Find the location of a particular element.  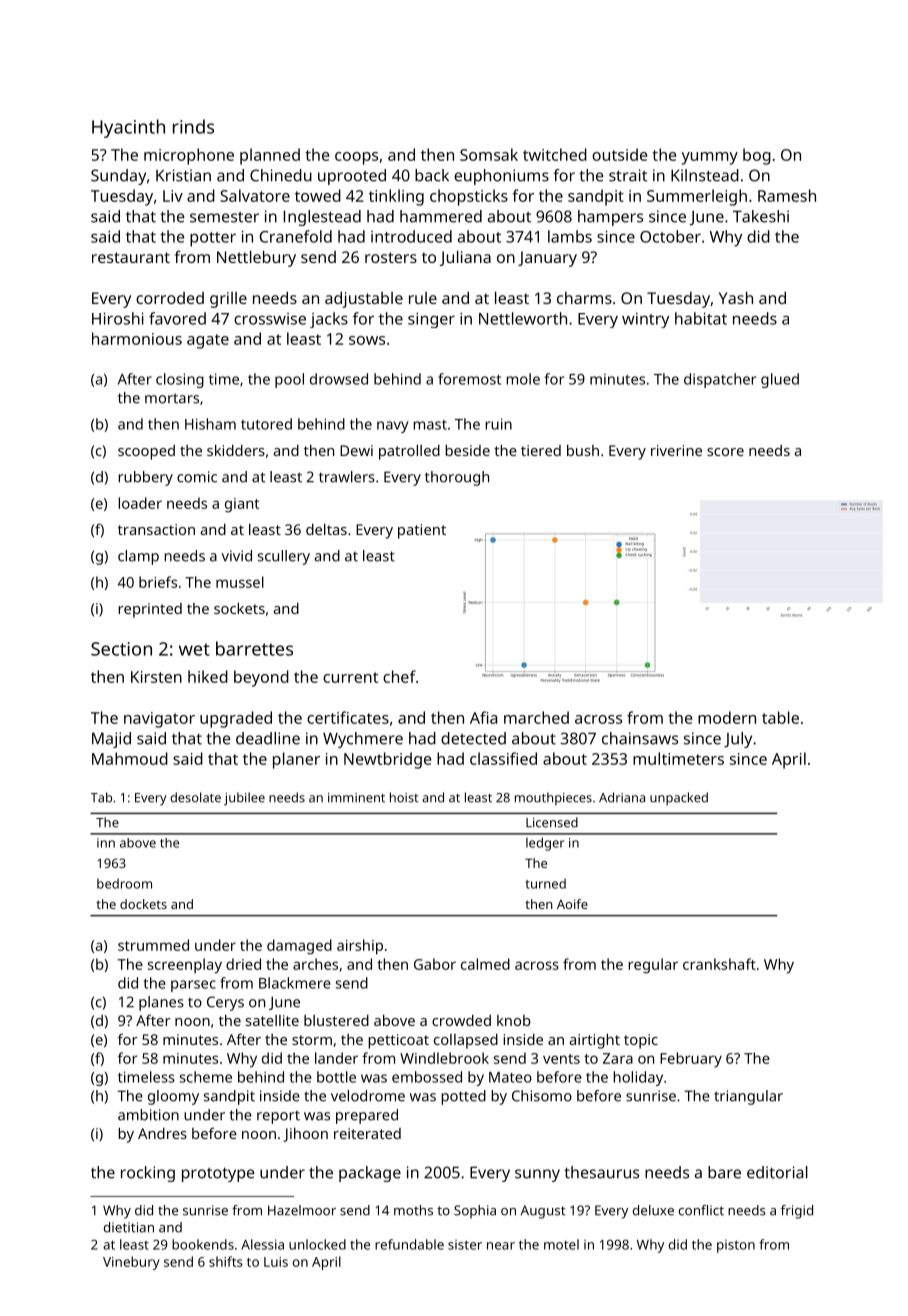

jacks is located at coordinates (329, 320).
